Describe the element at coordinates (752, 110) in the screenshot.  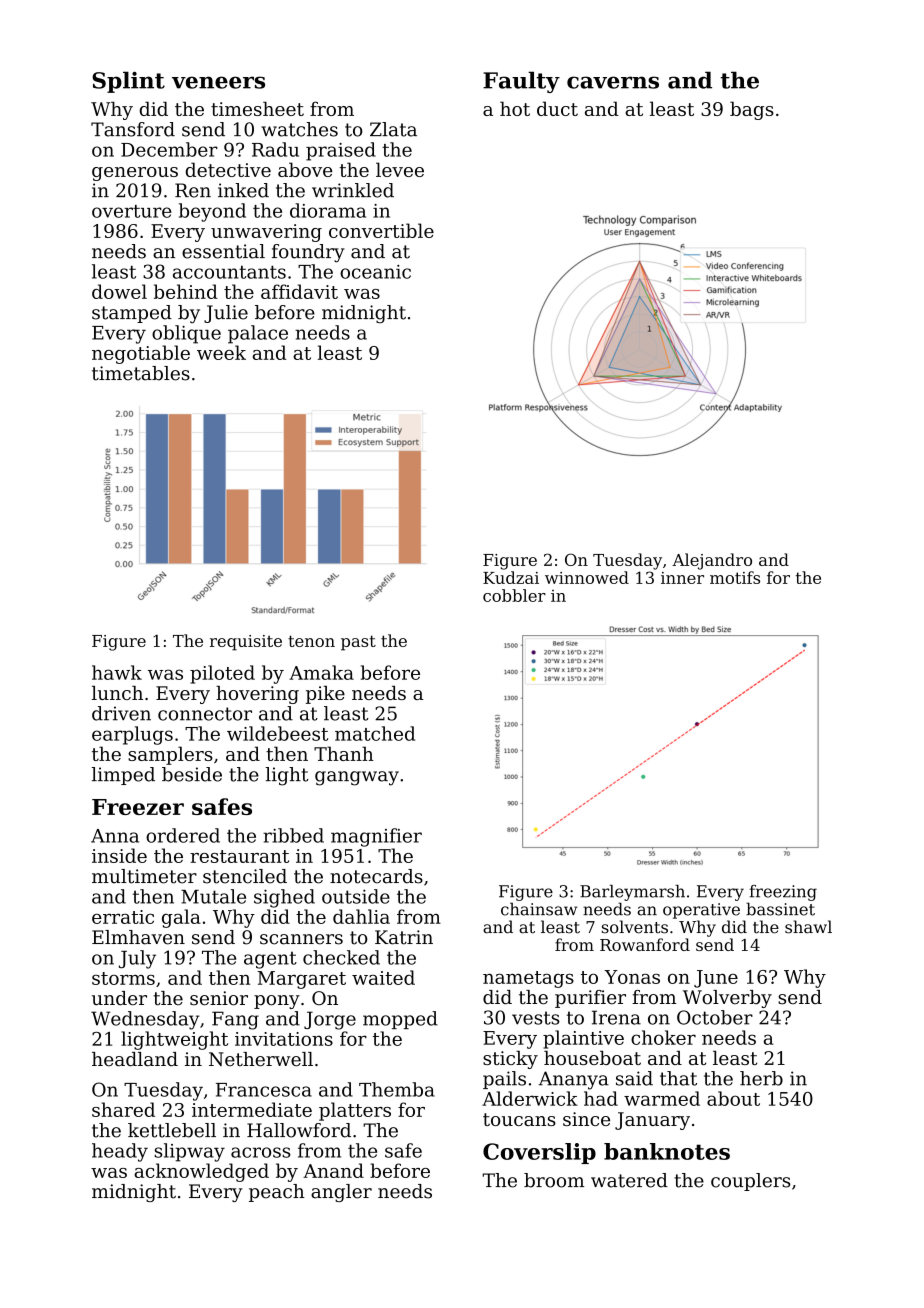
I see `bags` at that location.
